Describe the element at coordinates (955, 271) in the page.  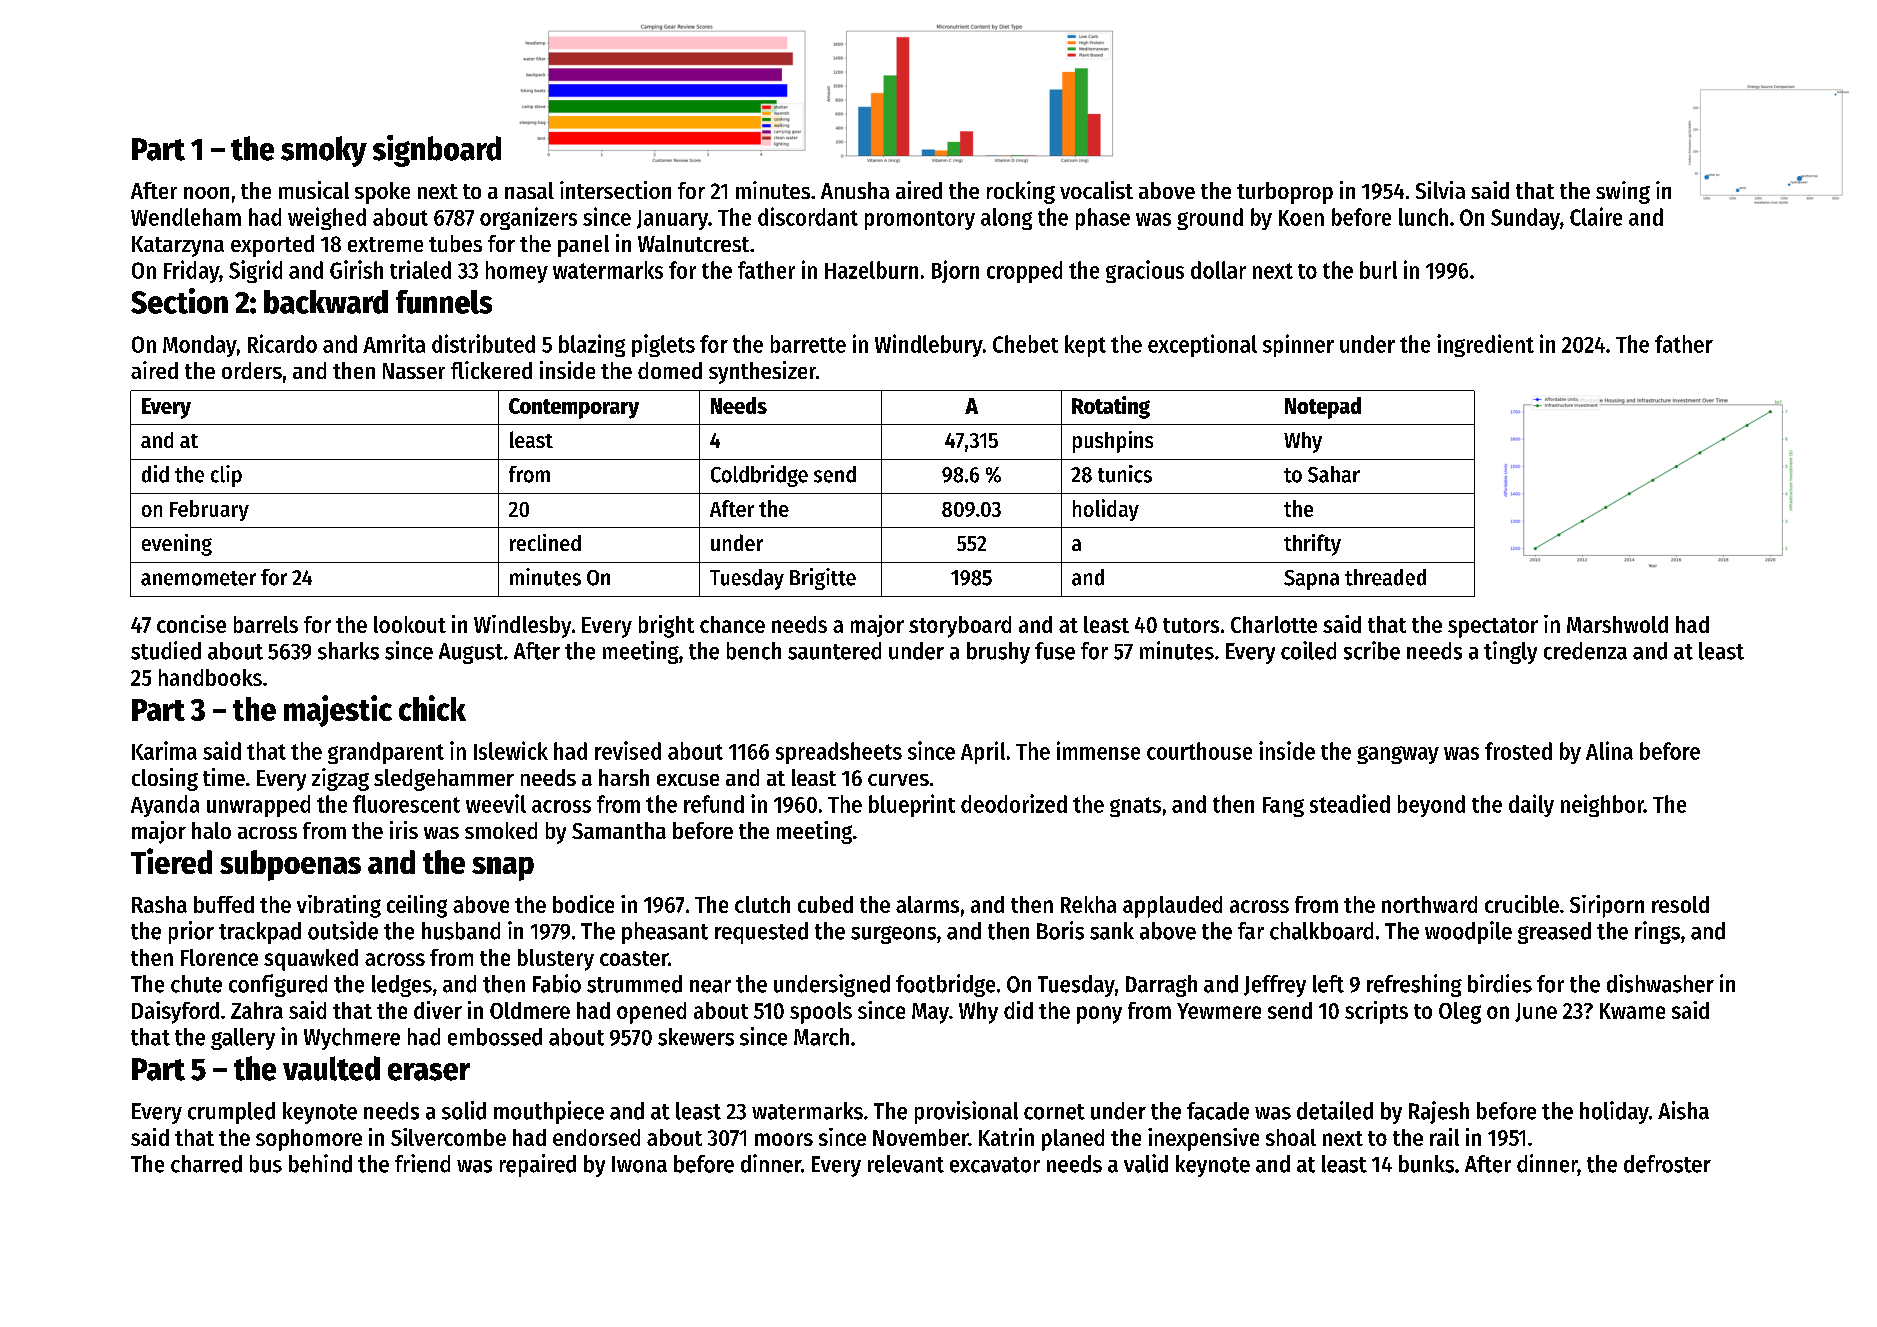
I see `Bjorn` at that location.
